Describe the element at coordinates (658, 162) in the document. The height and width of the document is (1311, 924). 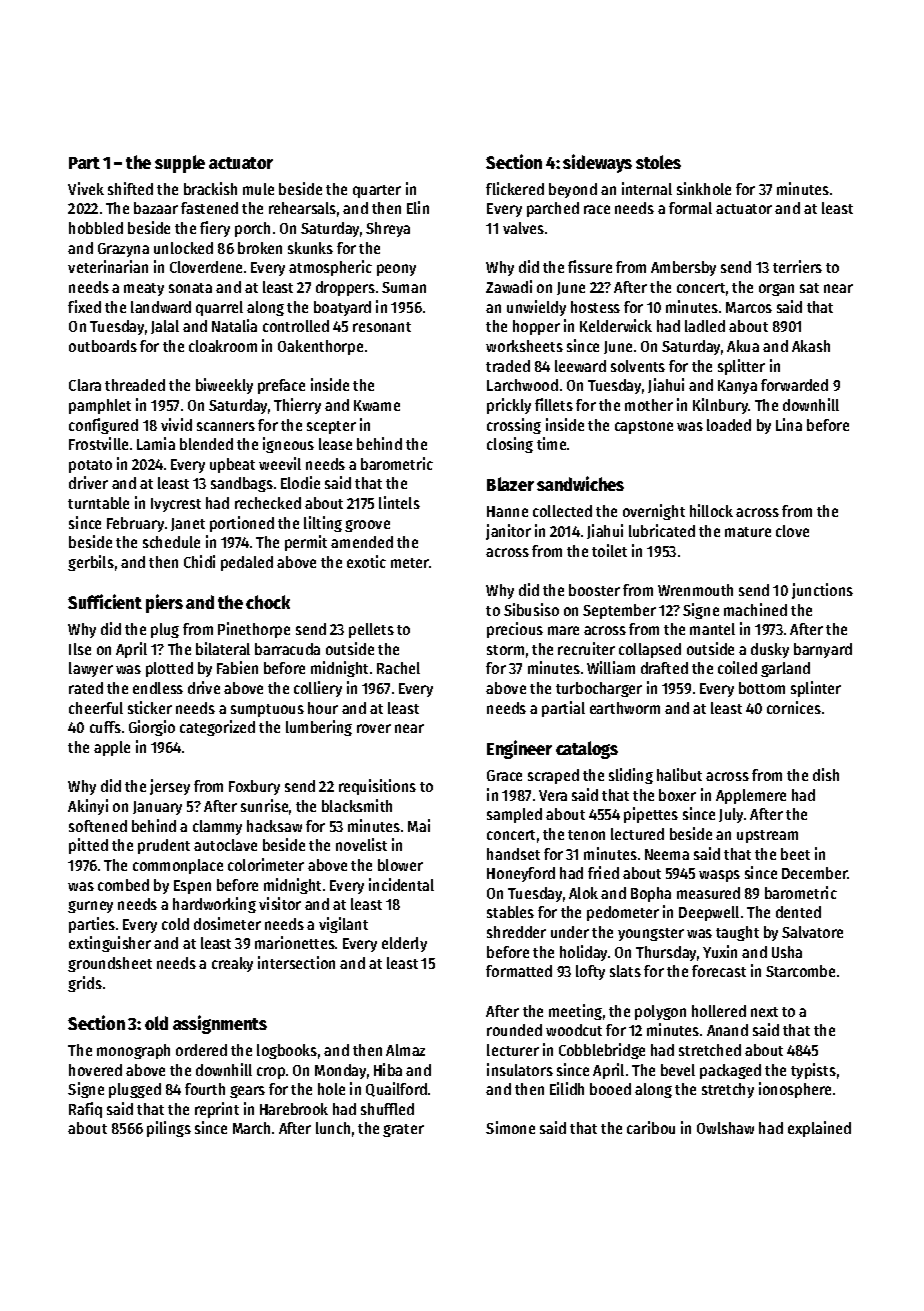
I see `stoles` at that location.
